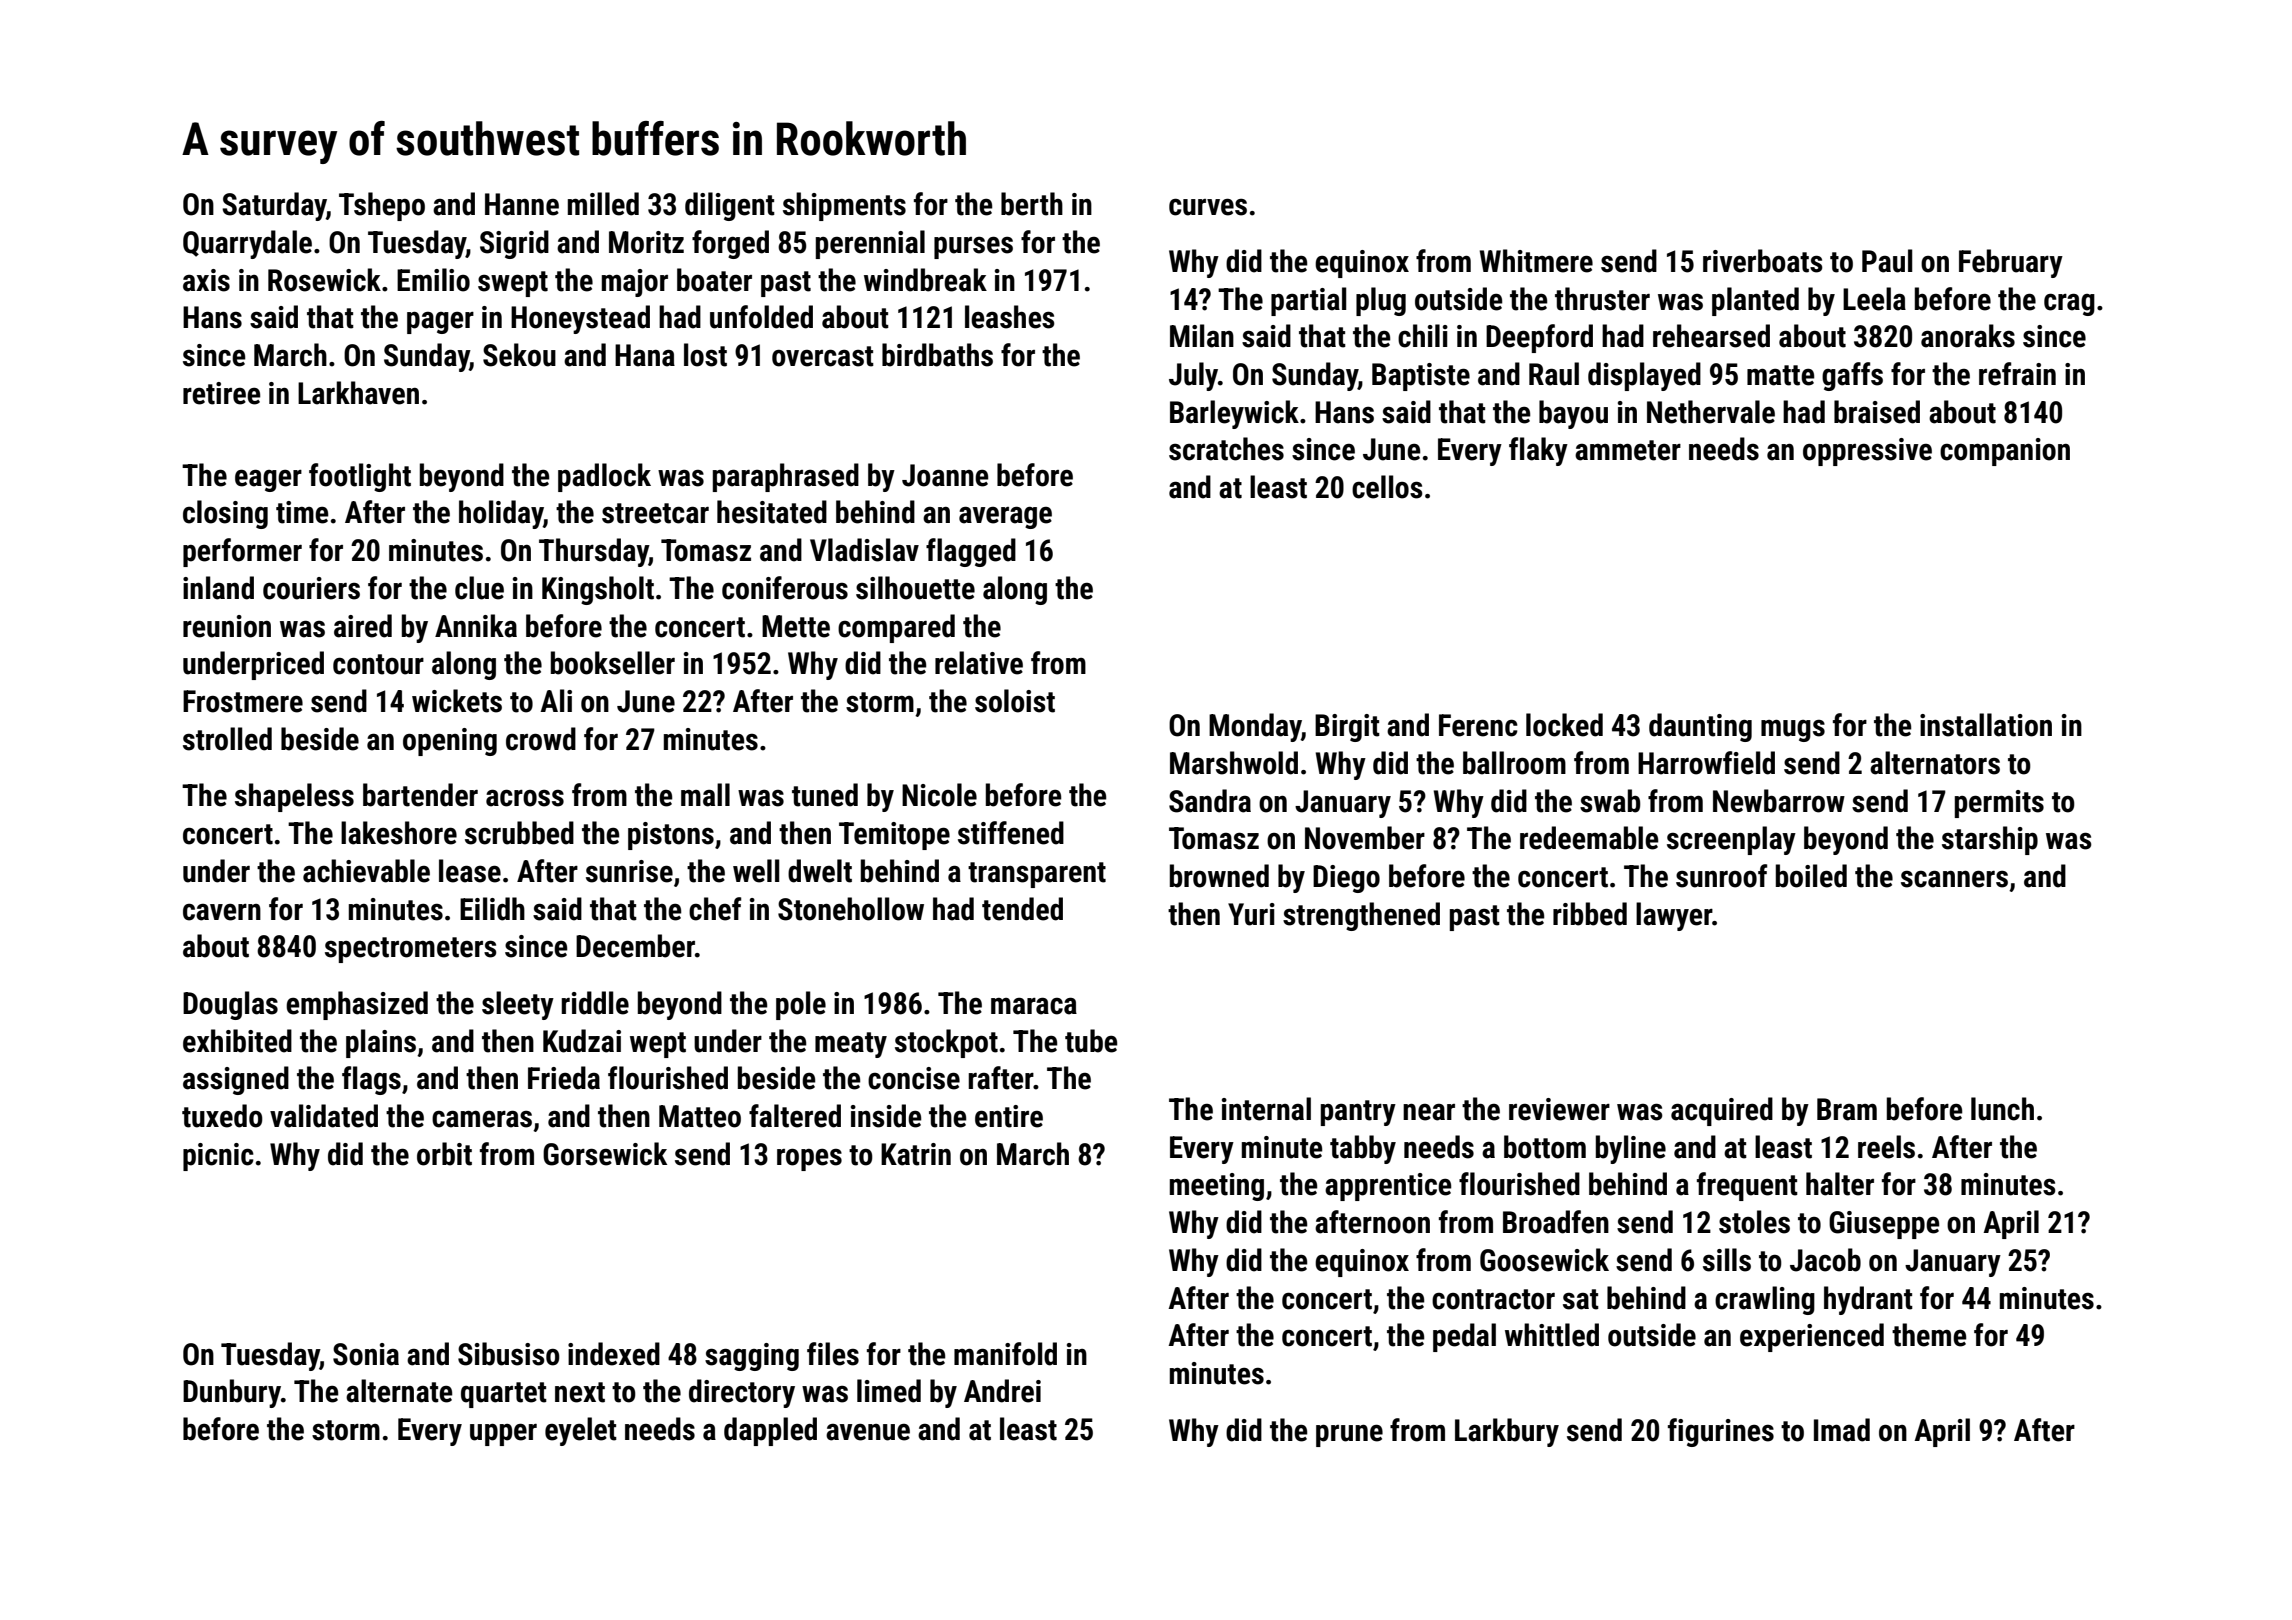 The width and height of the screenshot is (2292, 1620). Describe the element at coordinates (2005, 452) in the screenshot. I see `companion` at that location.
